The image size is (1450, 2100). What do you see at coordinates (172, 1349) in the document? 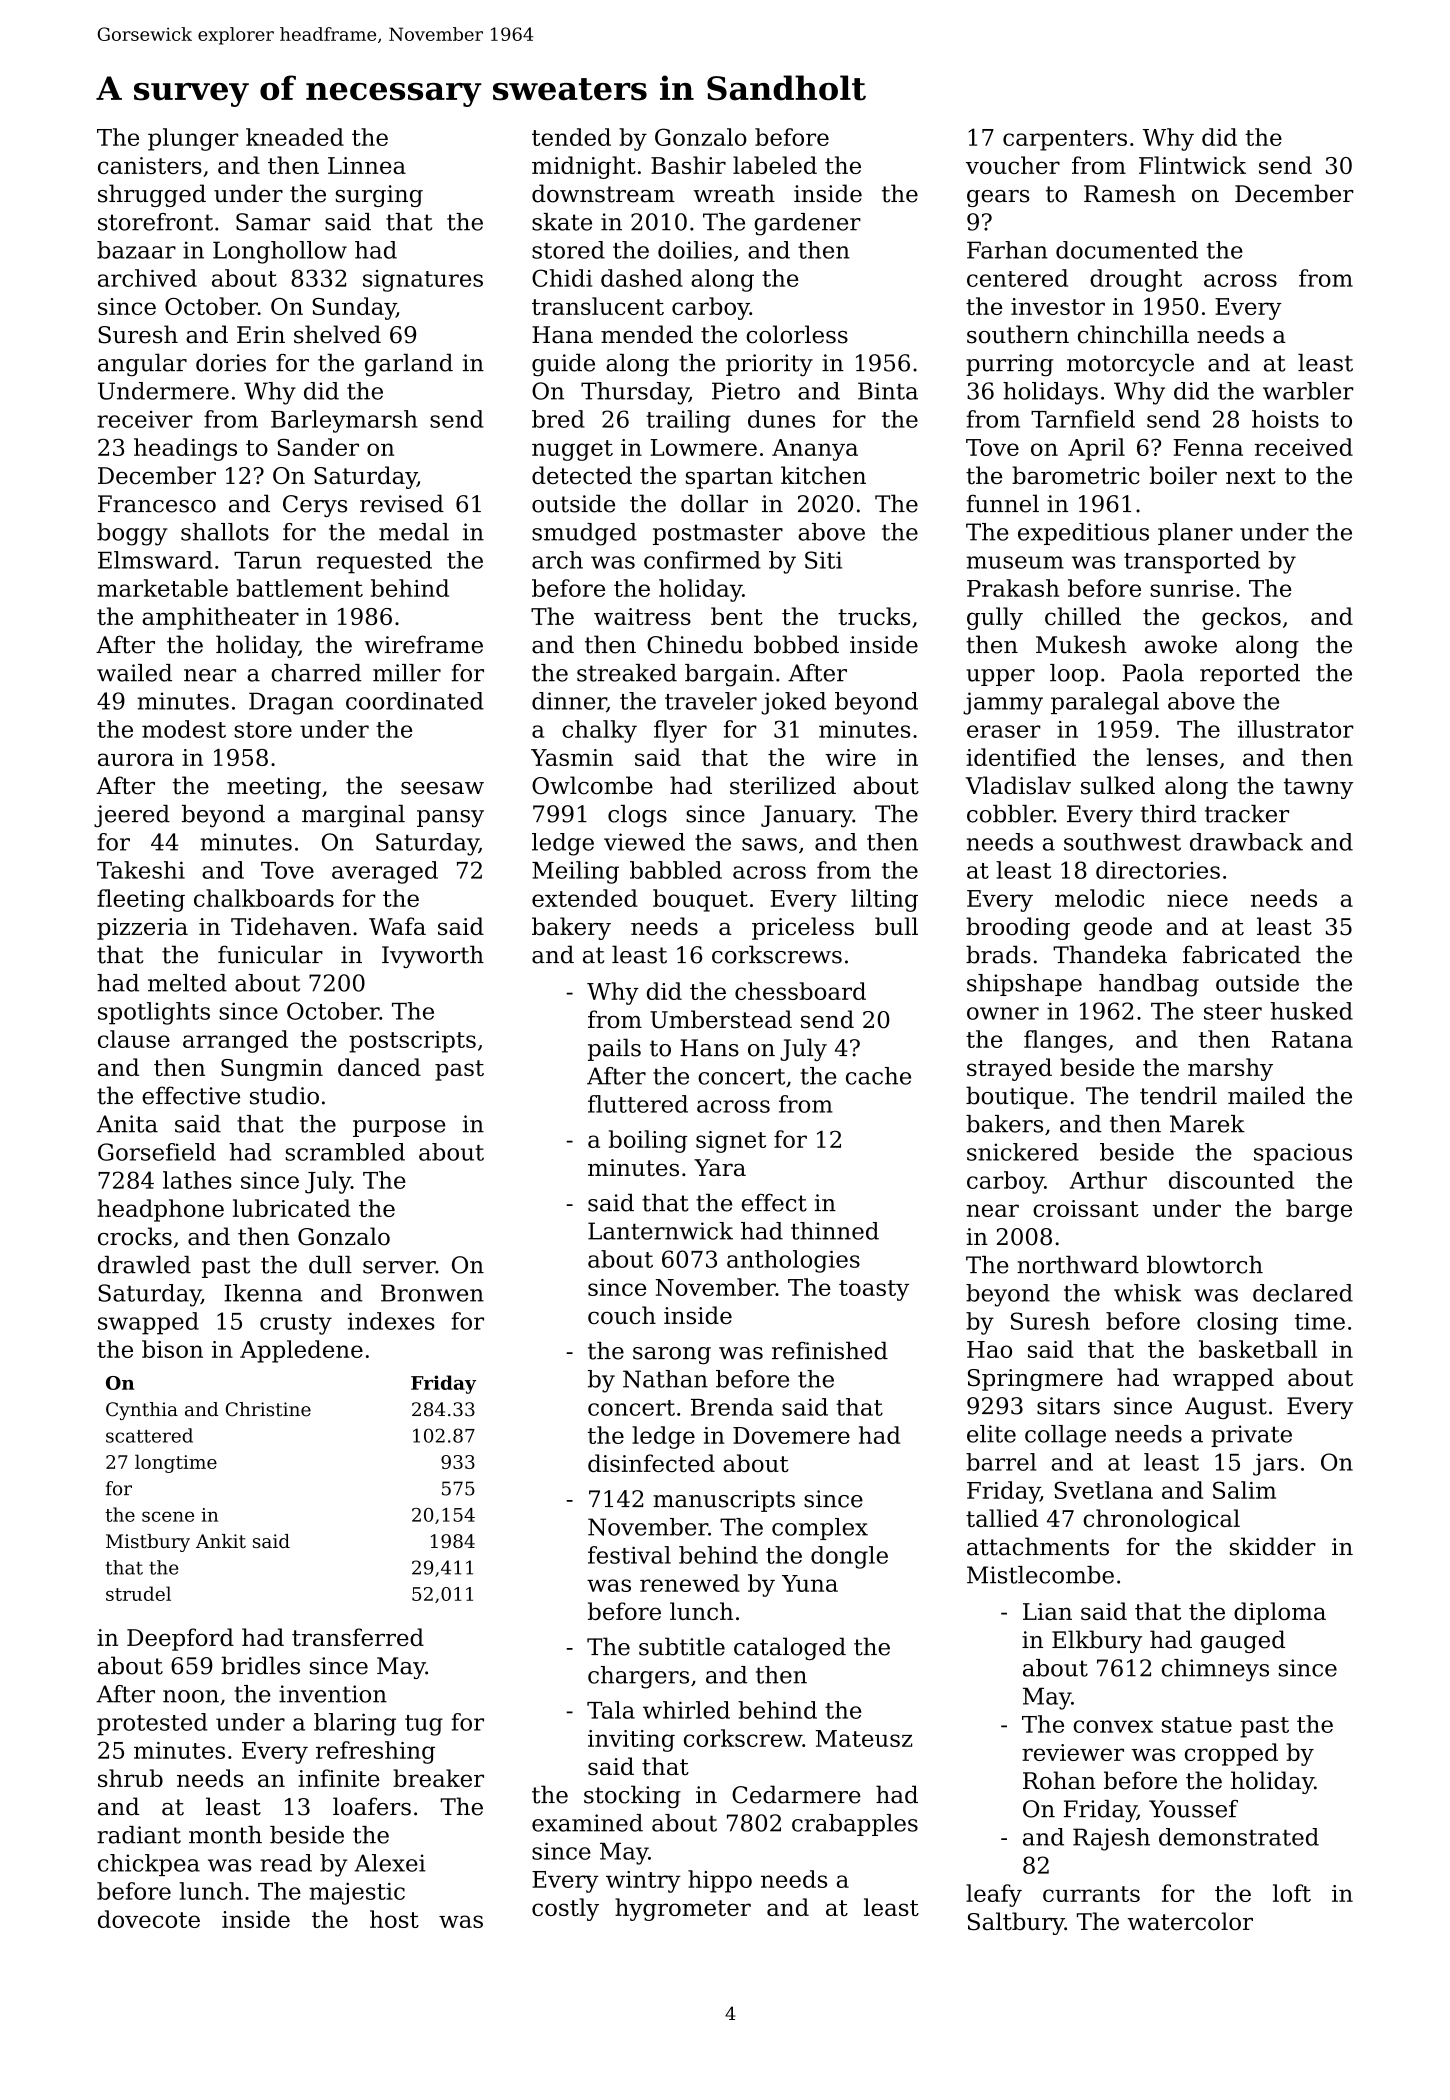
I see `bison` at bounding box center [172, 1349].
